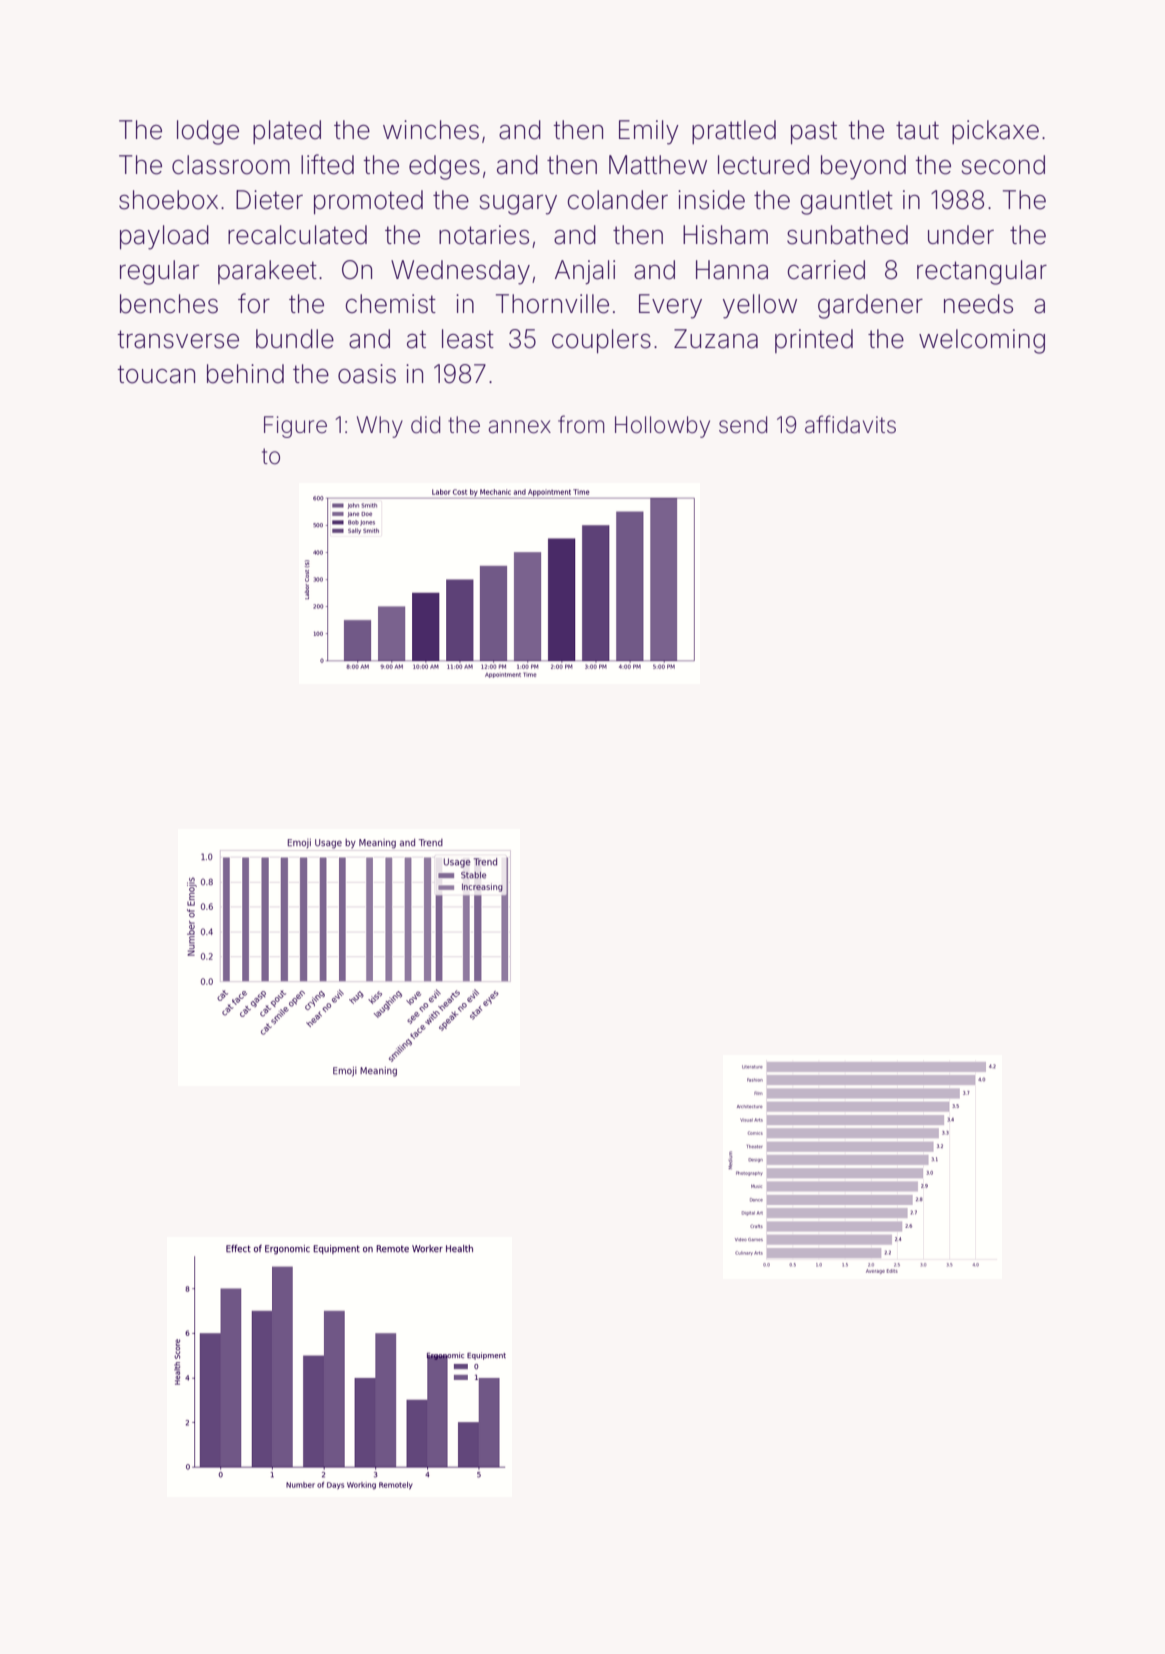  What do you see at coordinates (520, 427) in the document?
I see `annex` at bounding box center [520, 427].
